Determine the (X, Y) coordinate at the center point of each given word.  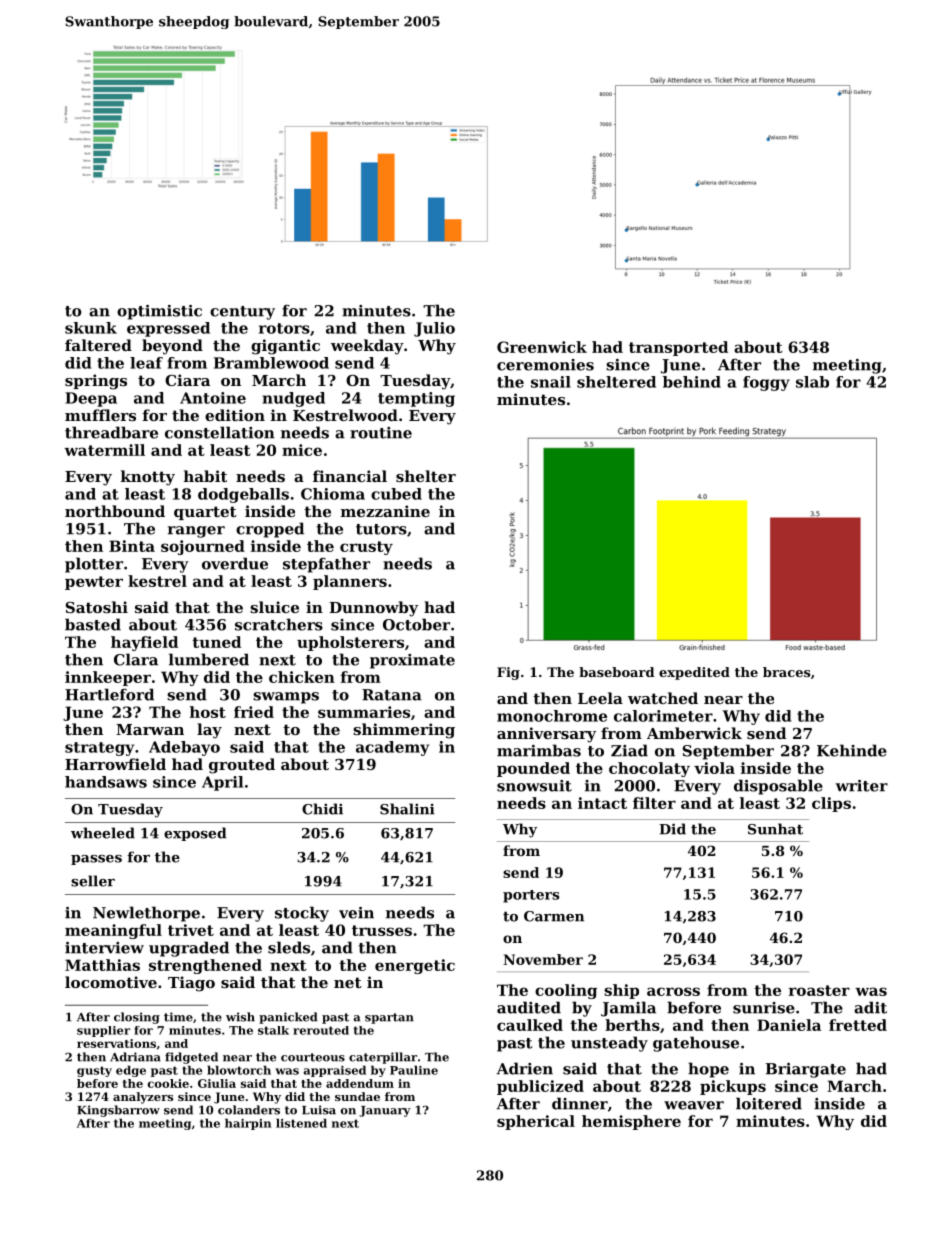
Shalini (407, 809)
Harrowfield (115, 764)
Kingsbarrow (118, 1111)
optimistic (159, 312)
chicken (302, 677)
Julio (434, 329)
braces (786, 672)
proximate (412, 661)
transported (678, 348)
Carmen (554, 916)
